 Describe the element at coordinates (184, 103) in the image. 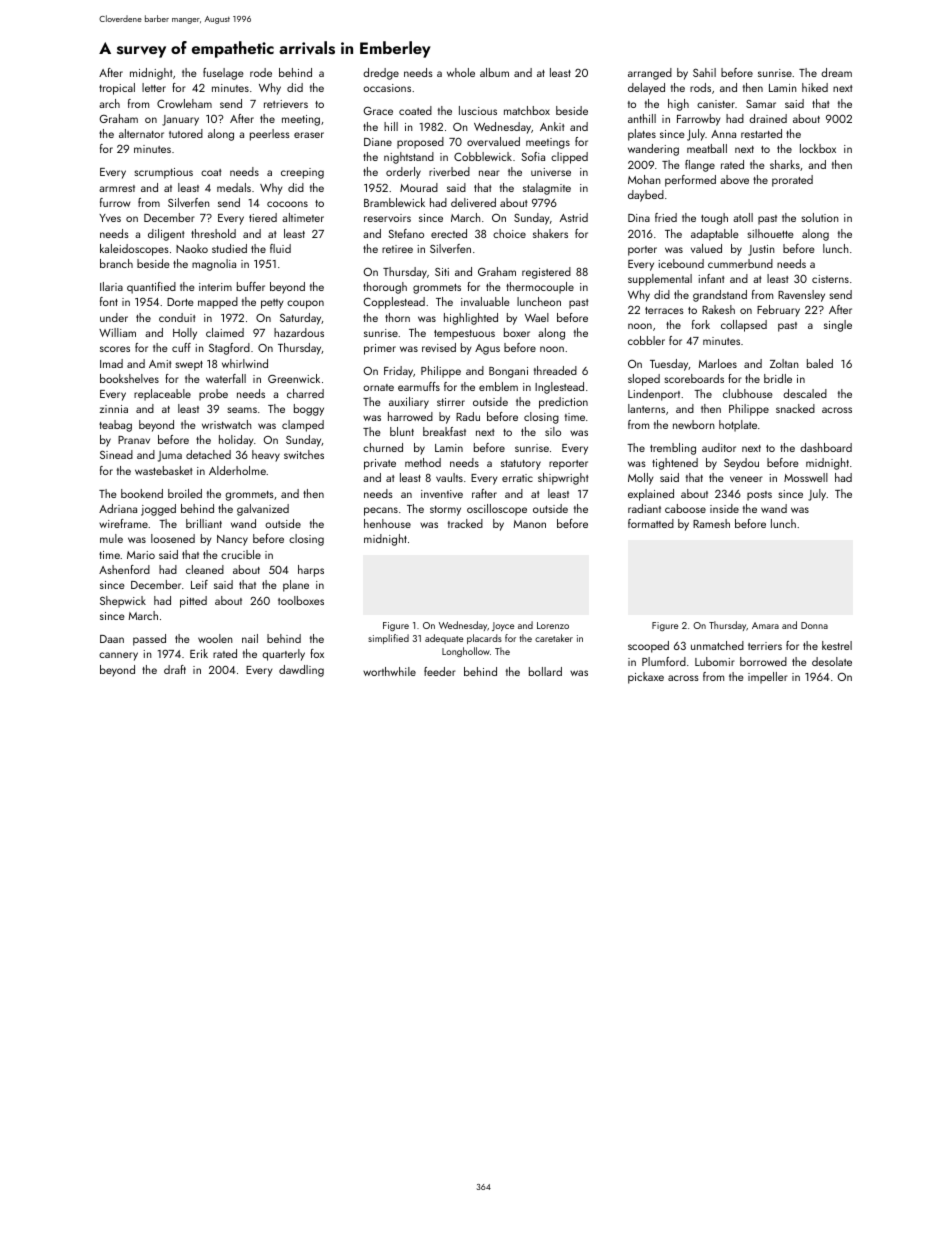

I see `Crowleham` at that location.
